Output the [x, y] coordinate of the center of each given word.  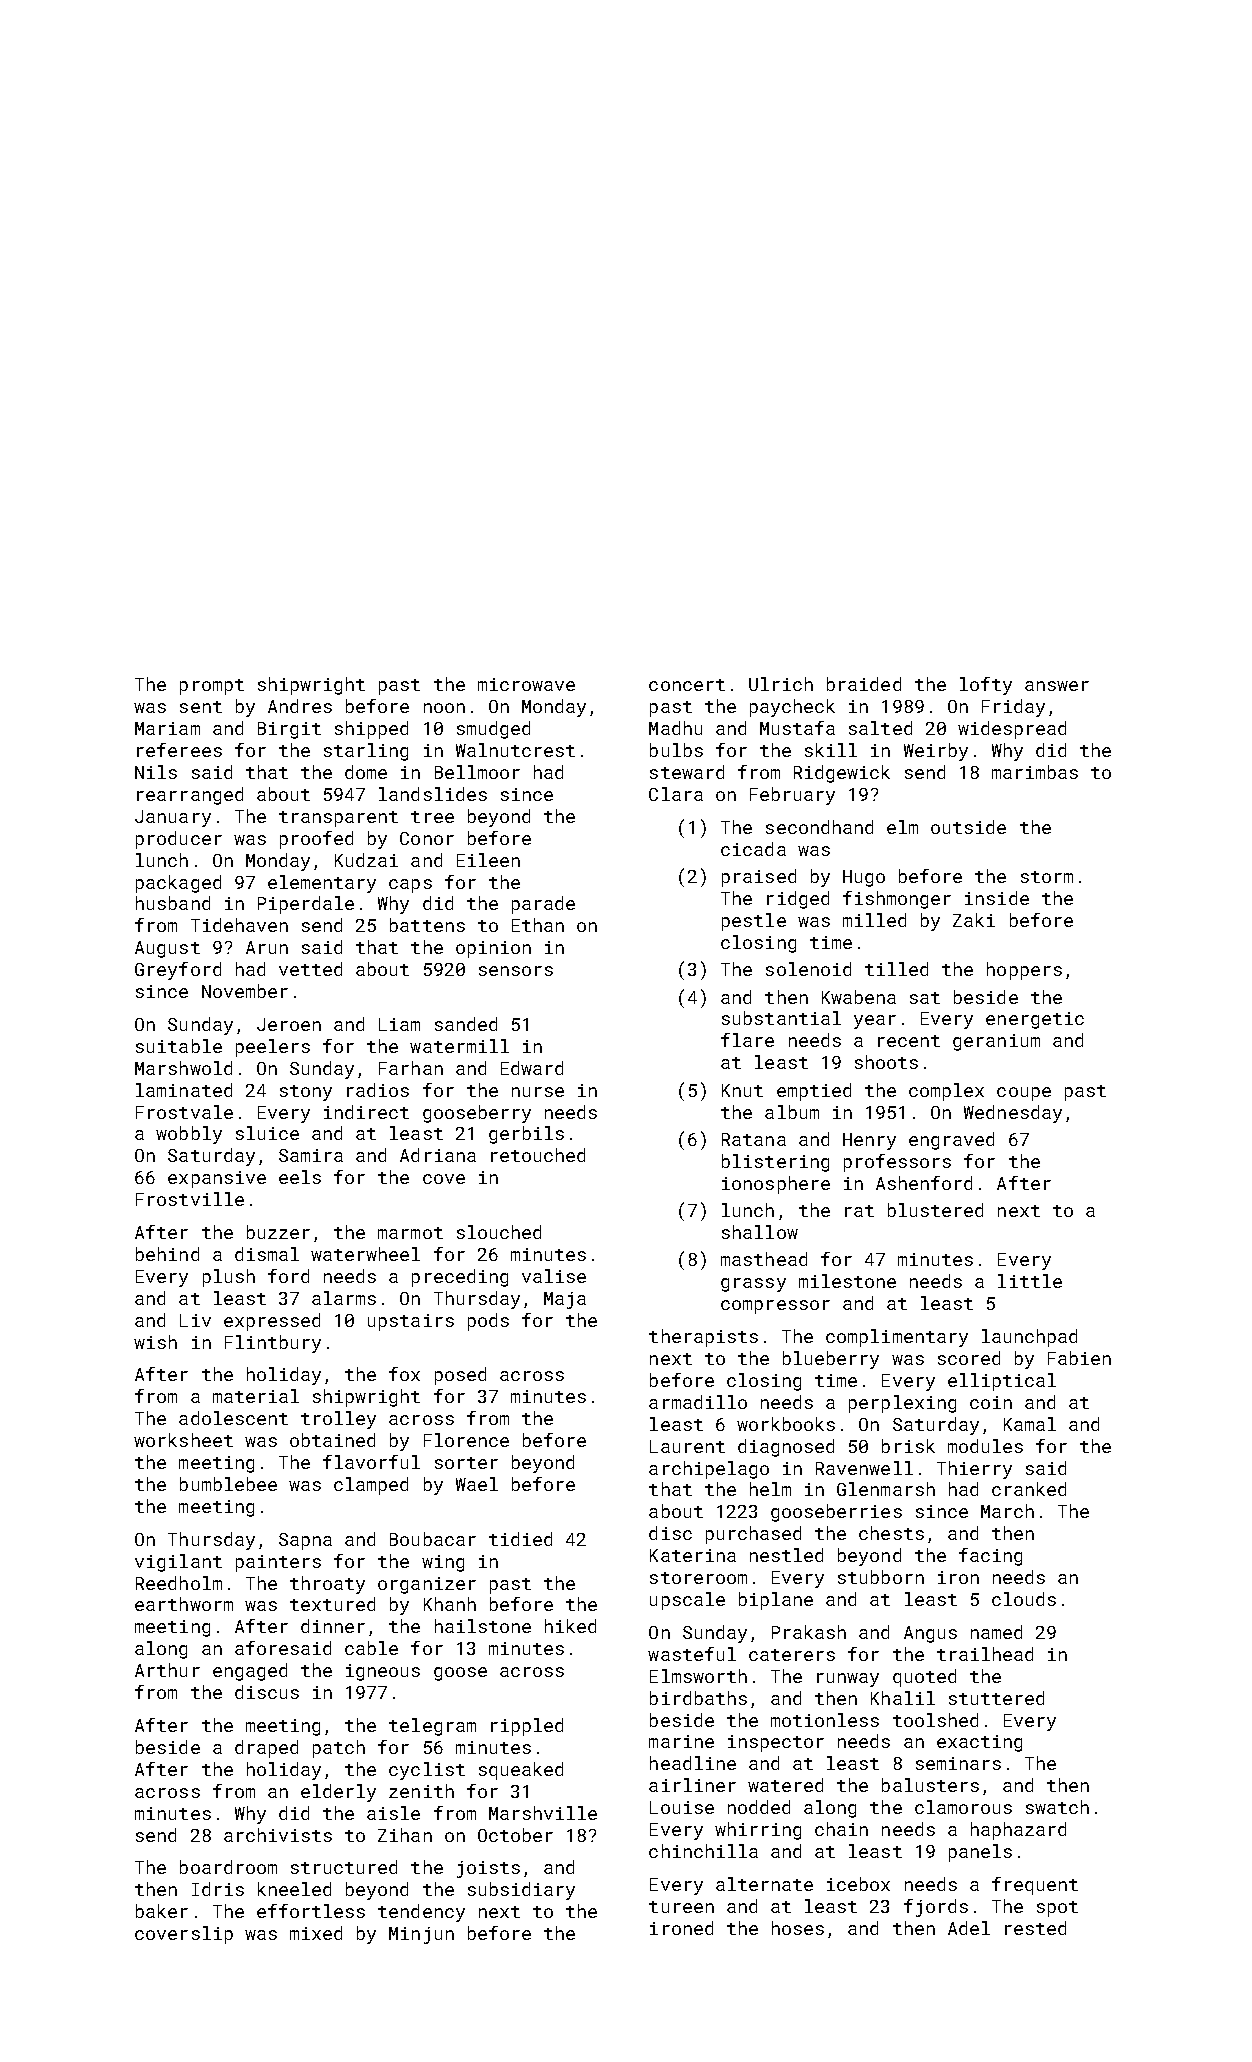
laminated [184, 1090]
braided [864, 684]
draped [266, 1749]
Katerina [693, 1555]
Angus [930, 1634]
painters [278, 1563]
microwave [526, 684]
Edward [532, 1068]
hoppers [1024, 971]
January [173, 818]
